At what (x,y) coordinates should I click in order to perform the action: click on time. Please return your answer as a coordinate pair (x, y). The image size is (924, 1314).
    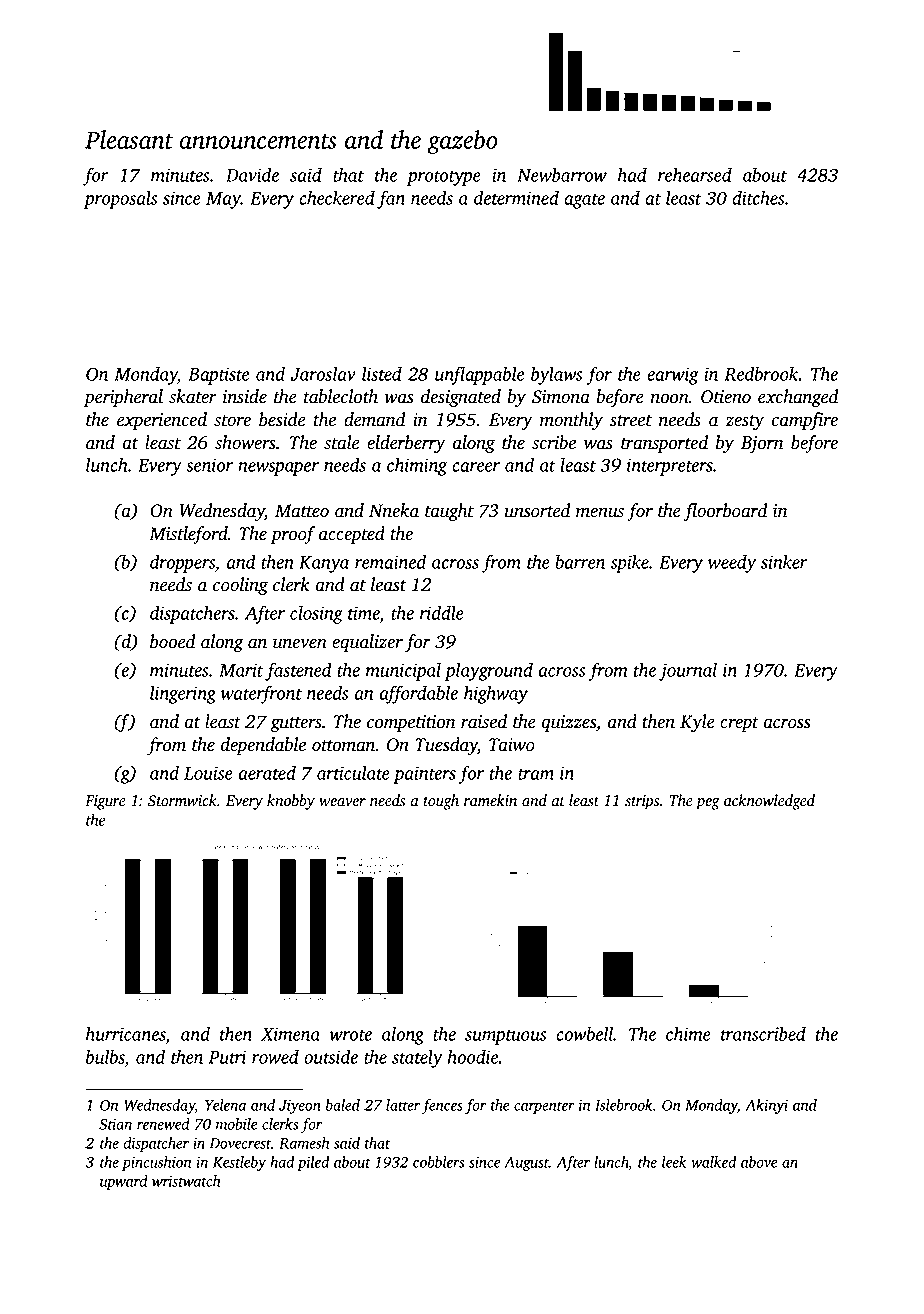
    Looking at the image, I should click on (364, 613).
